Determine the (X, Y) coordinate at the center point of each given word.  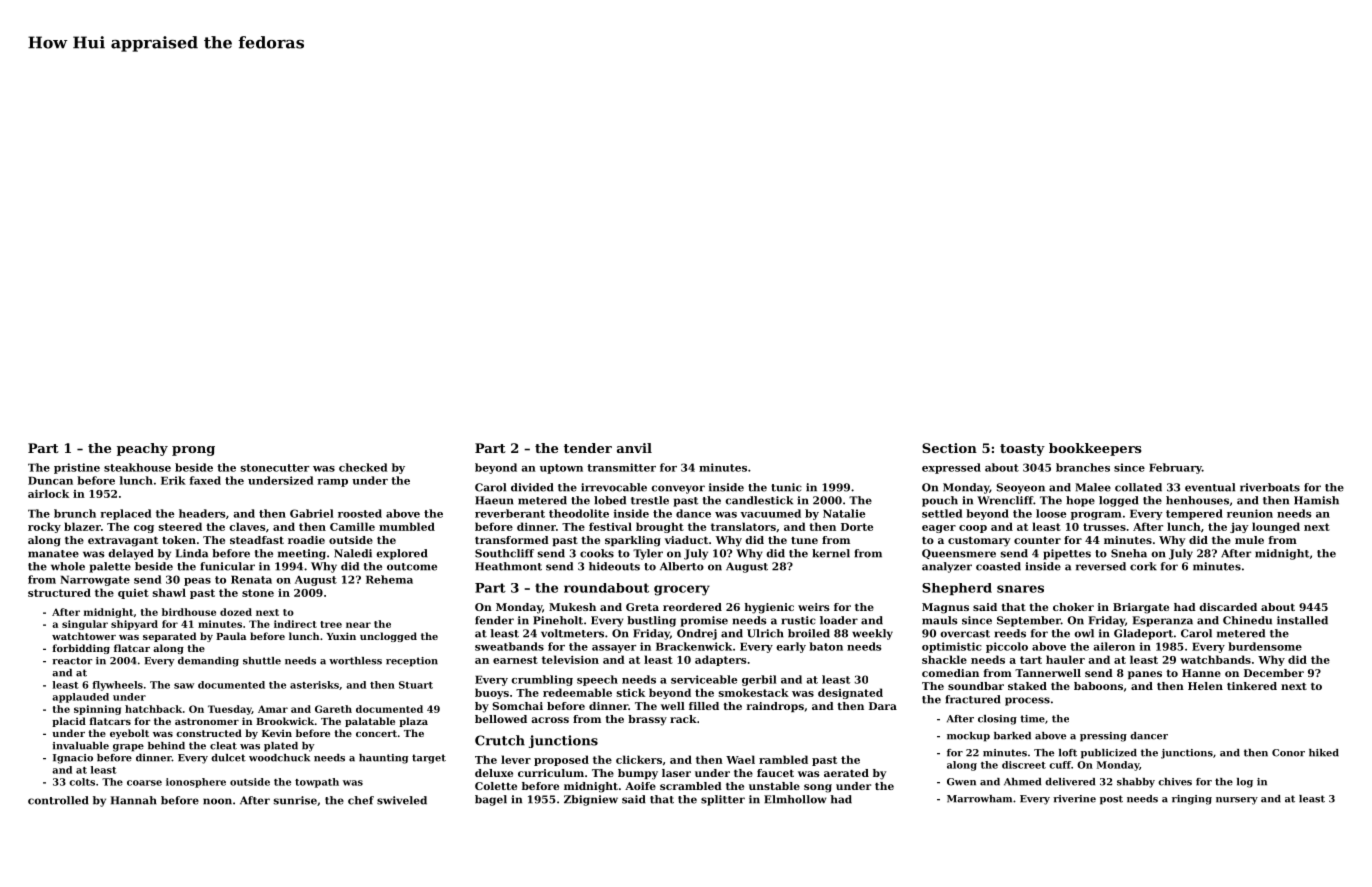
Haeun (494, 500)
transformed (512, 540)
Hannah (133, 800)
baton (826, 646)
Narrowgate (95, 580)
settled (942, 513)
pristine (77, 468)
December (1274, 673)
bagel (491, 800)
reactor (72, 661)
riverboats (1270, 487)
